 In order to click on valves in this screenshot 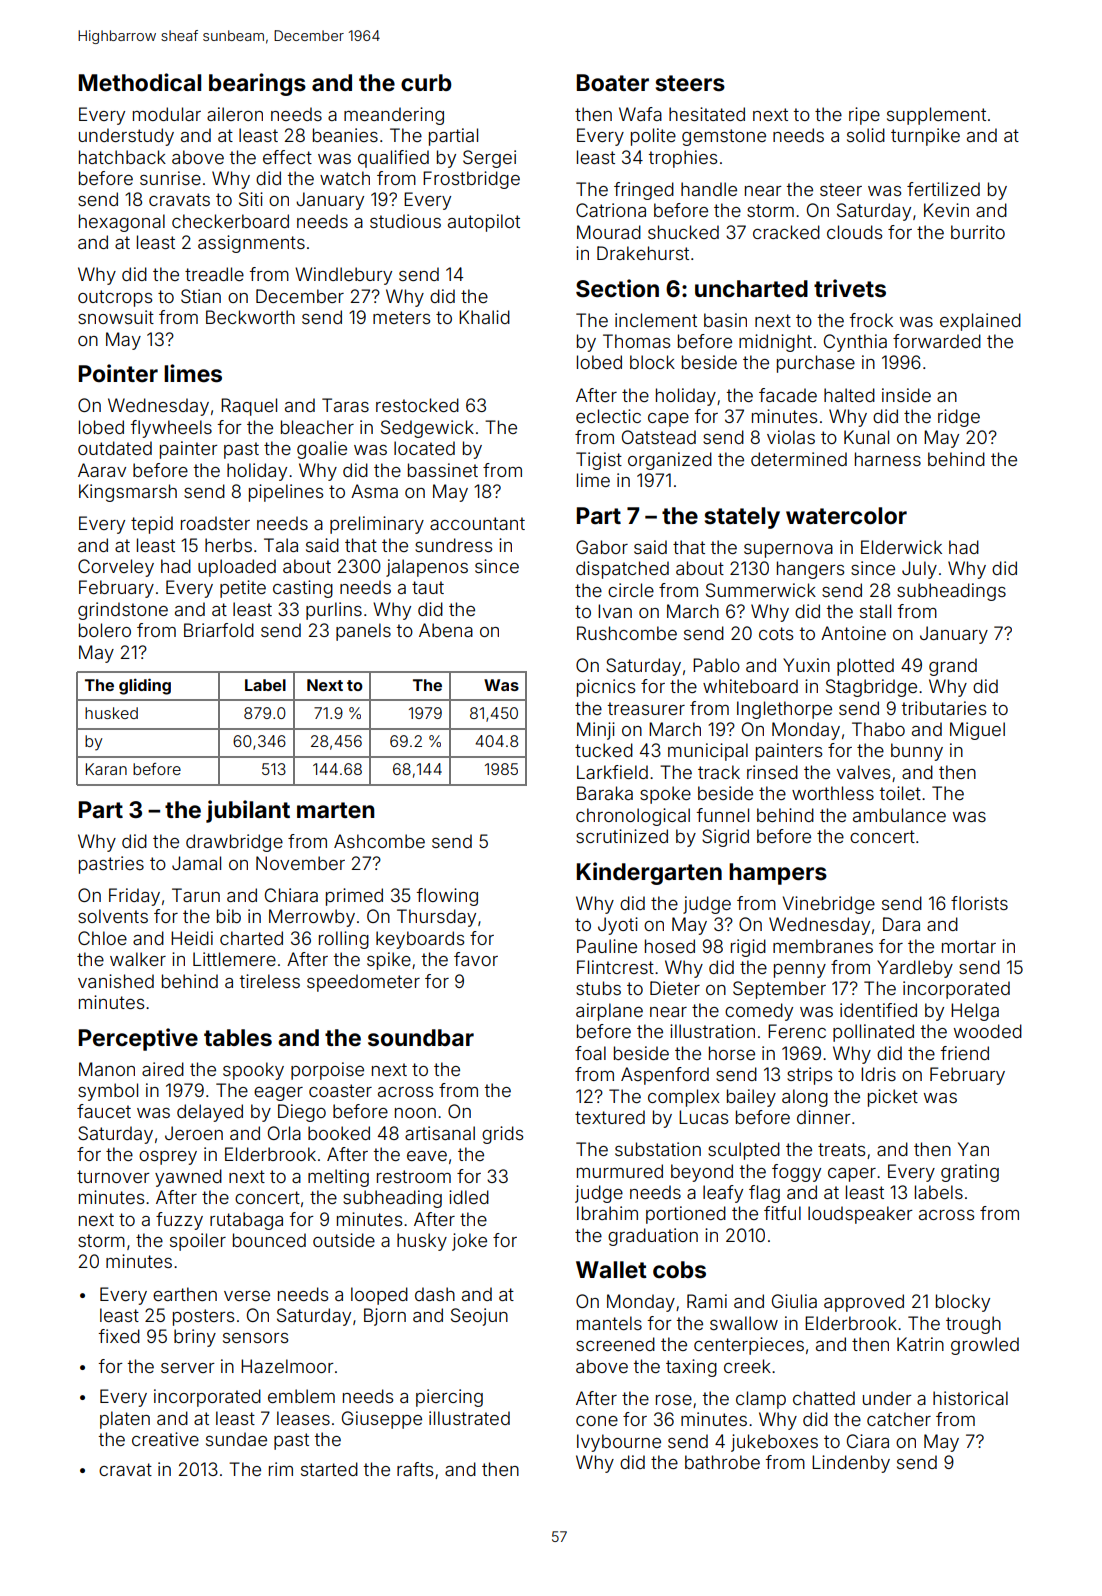, I will do `click(863, 772)`.
